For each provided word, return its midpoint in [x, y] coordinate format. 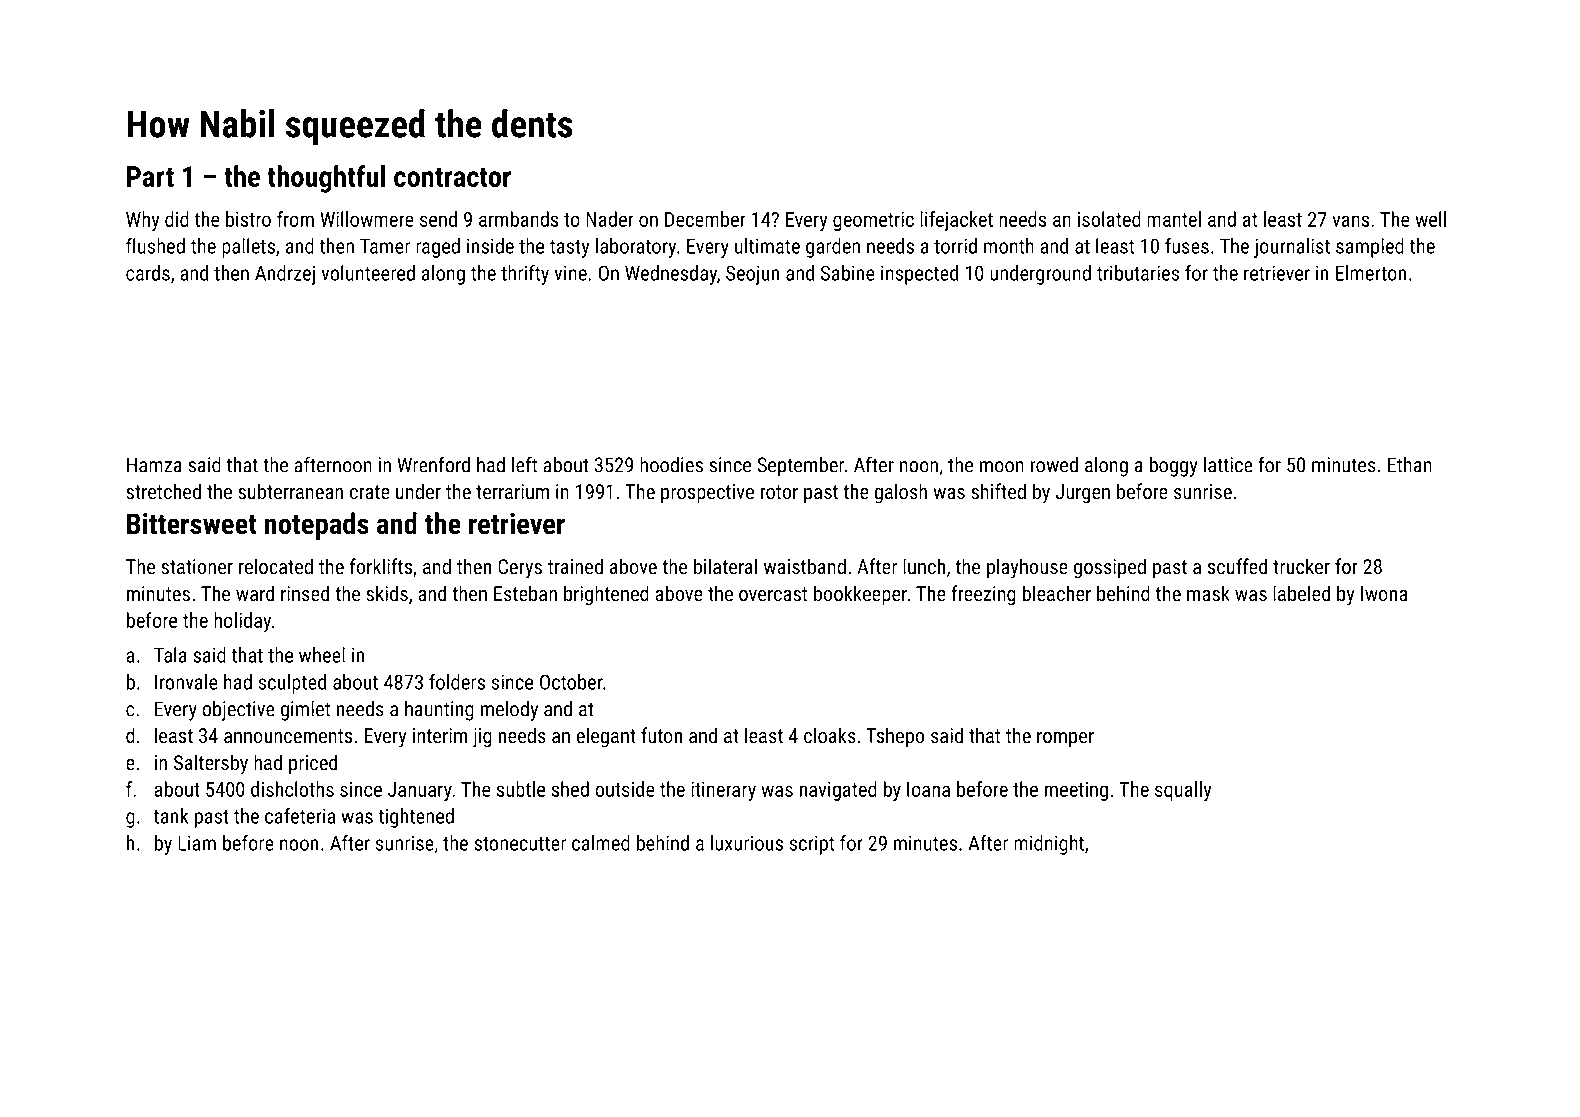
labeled [1301, 593]
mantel [1174, 219]
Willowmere [367, 219]
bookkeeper [860, 595]
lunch [924, 566]
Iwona [1384, 593]
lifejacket [956, 221]
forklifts [381, 566]
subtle [521, 789]
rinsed [305, 593]
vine [570, 273]
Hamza [154, 465]
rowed [1054, 465]
